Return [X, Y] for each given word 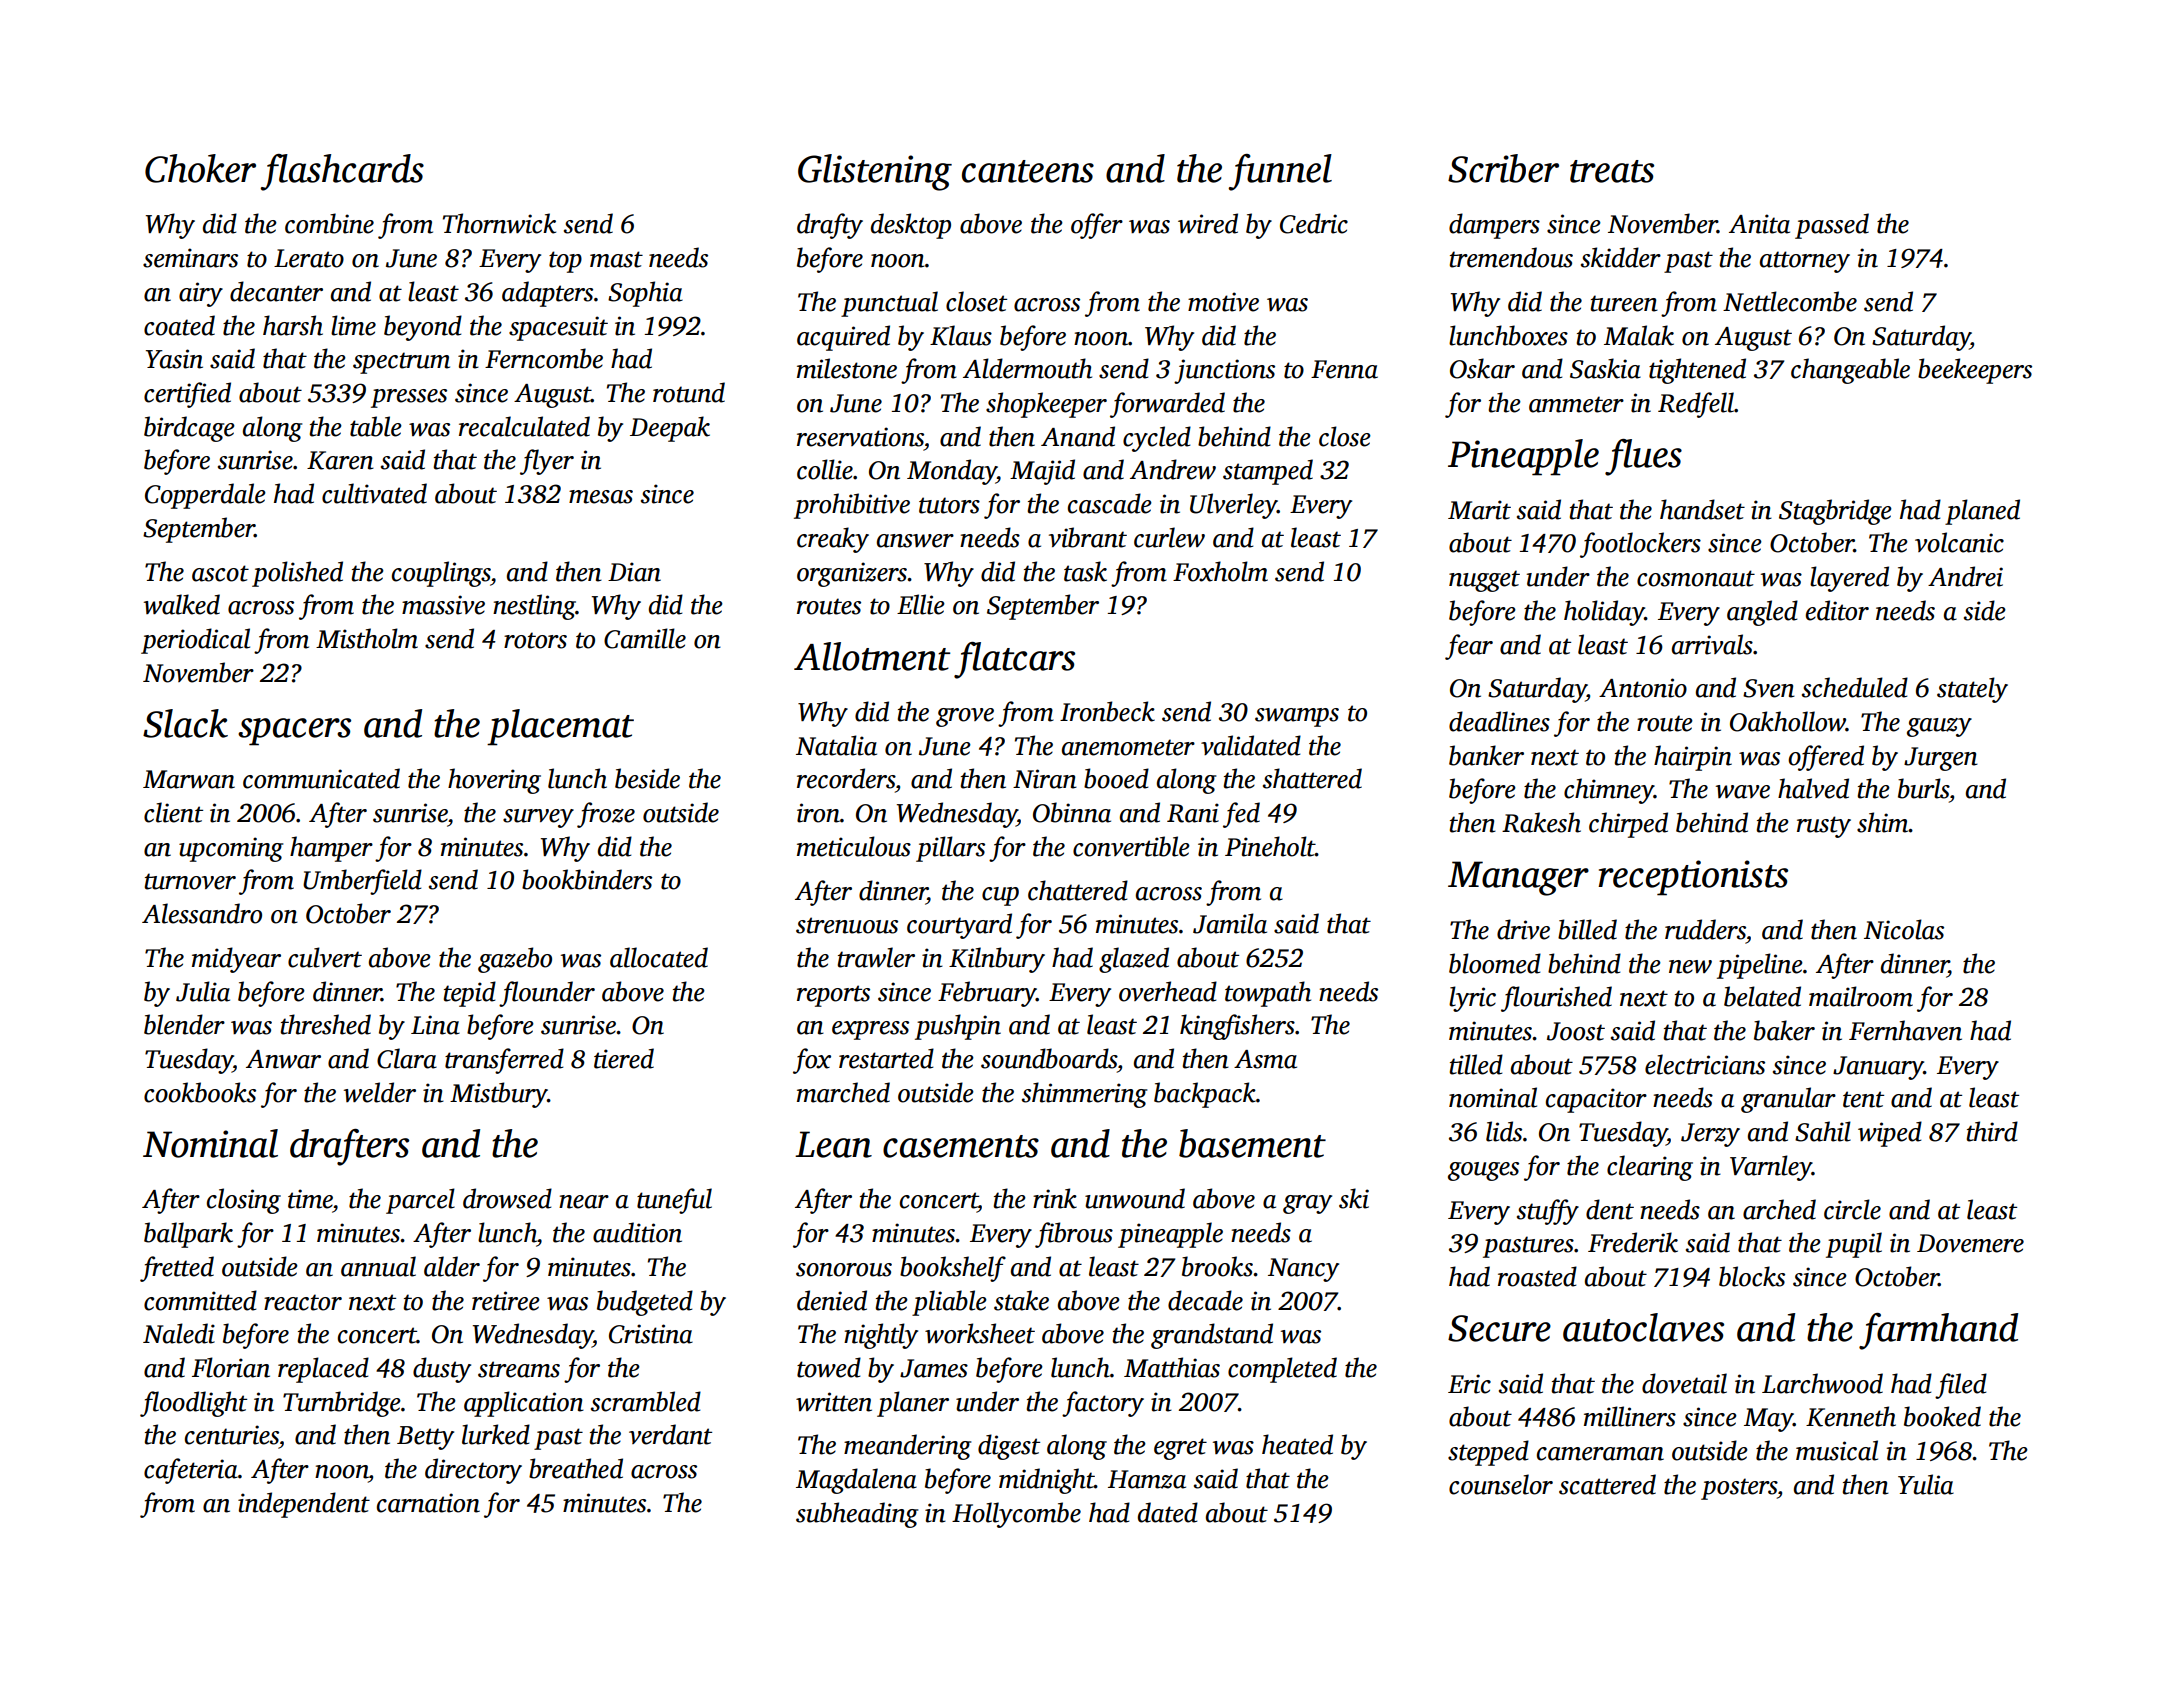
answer [915, 541]
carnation [428, 1503]
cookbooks [200, 1092]
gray [1307, 1204]
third [1992, 1131]
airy [201, 294]
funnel [1280, 172]
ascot [220, 573]
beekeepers [1975, 371]
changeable [1850, 371]
